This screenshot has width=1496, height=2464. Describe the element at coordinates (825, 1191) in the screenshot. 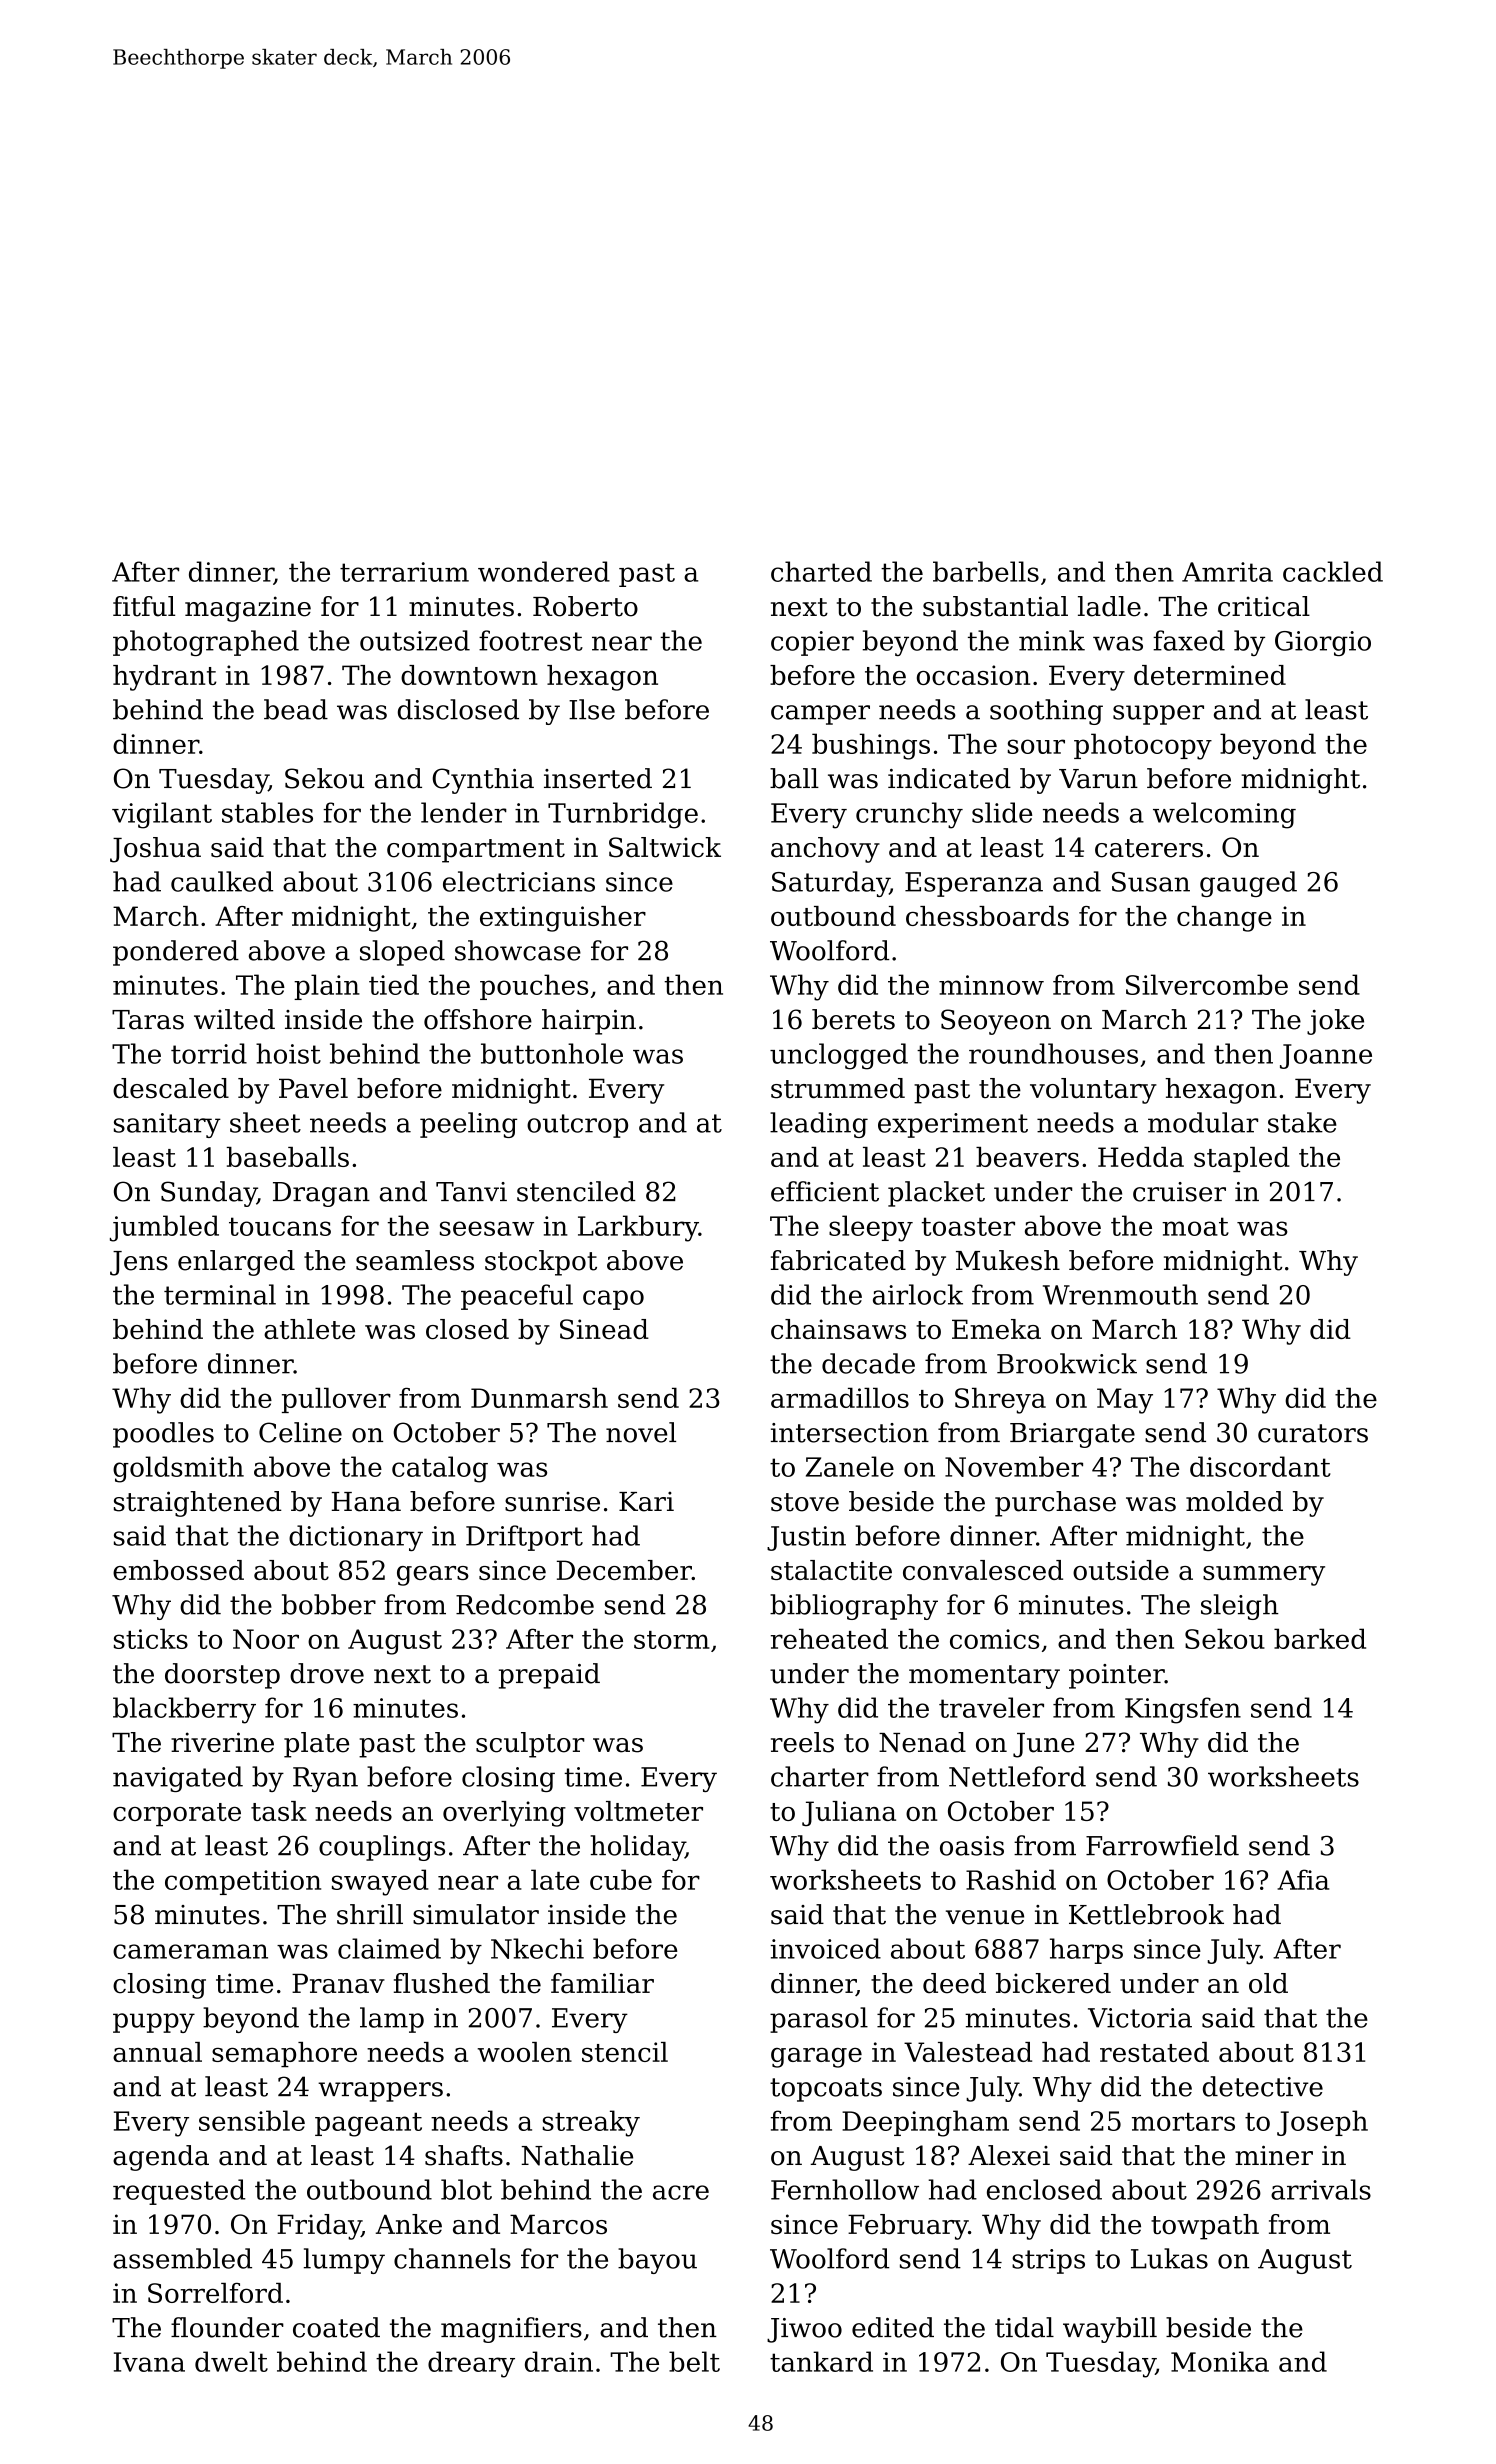

I see `efficient` at that location.
